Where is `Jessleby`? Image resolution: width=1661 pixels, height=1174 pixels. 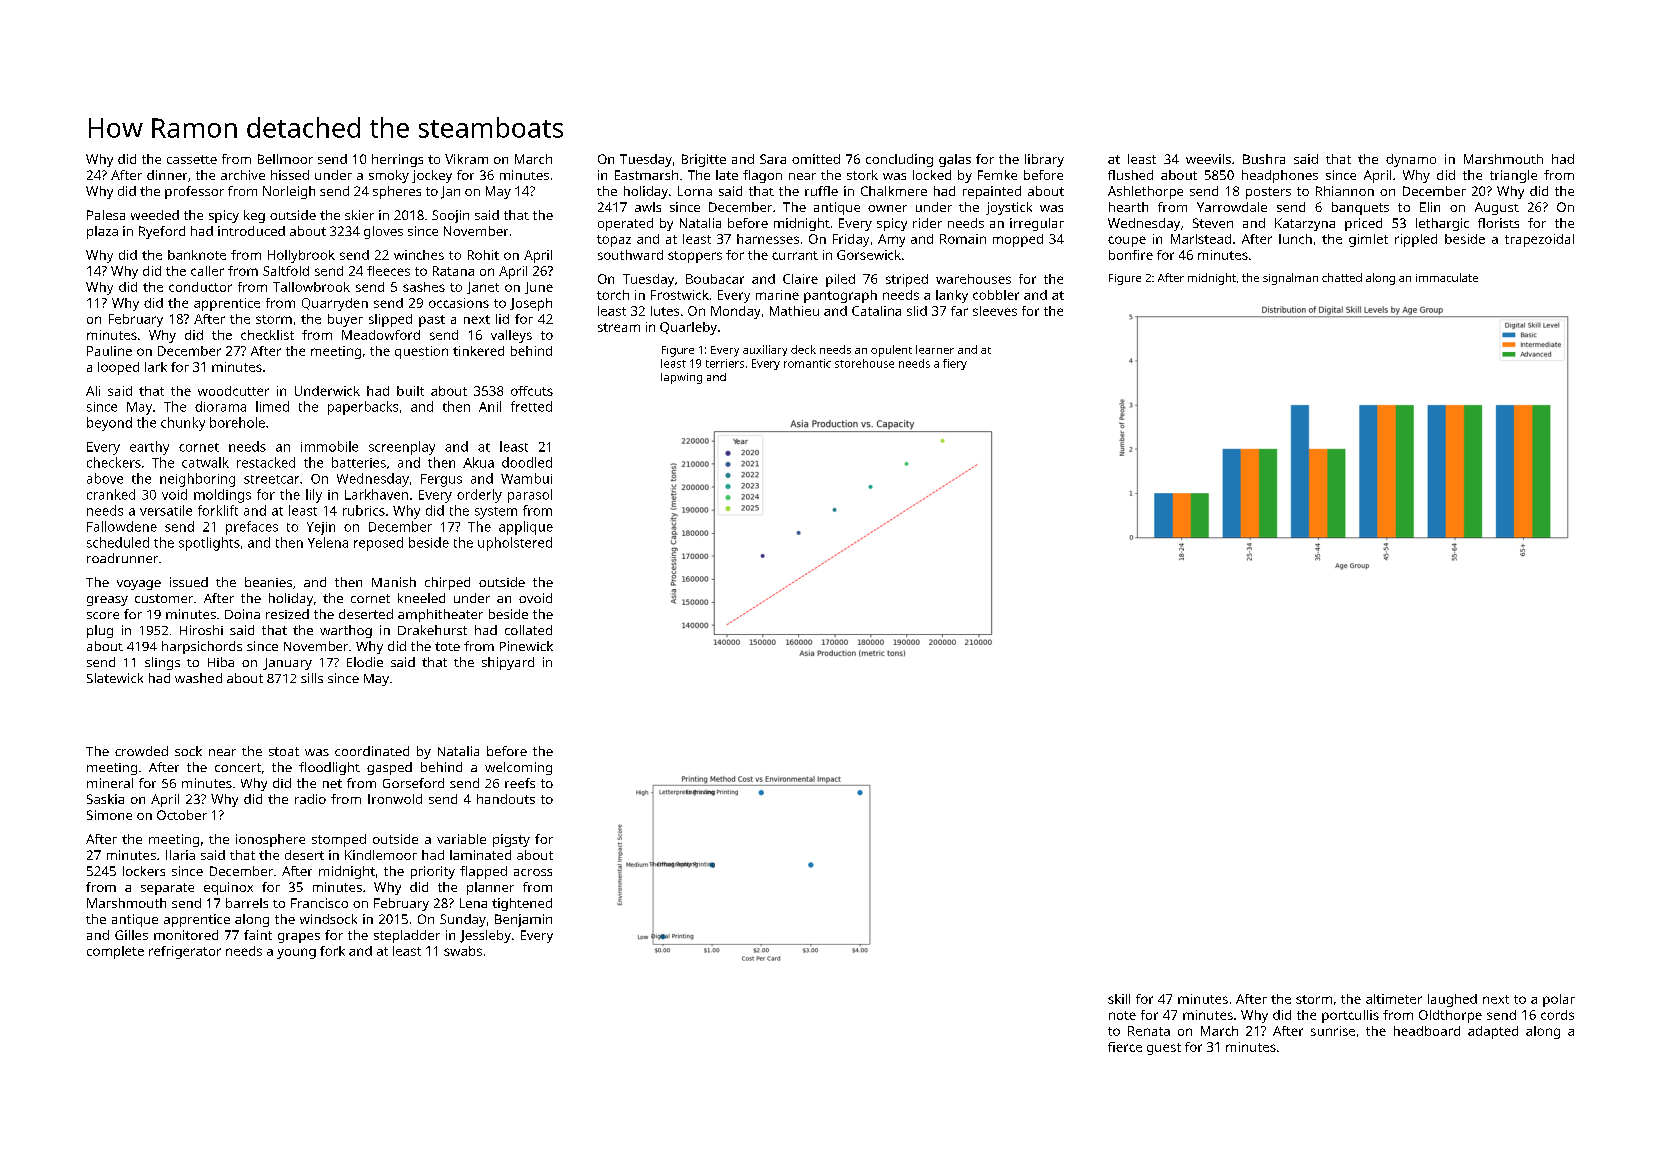
Jessleby is located at coordinates (485, 936).
